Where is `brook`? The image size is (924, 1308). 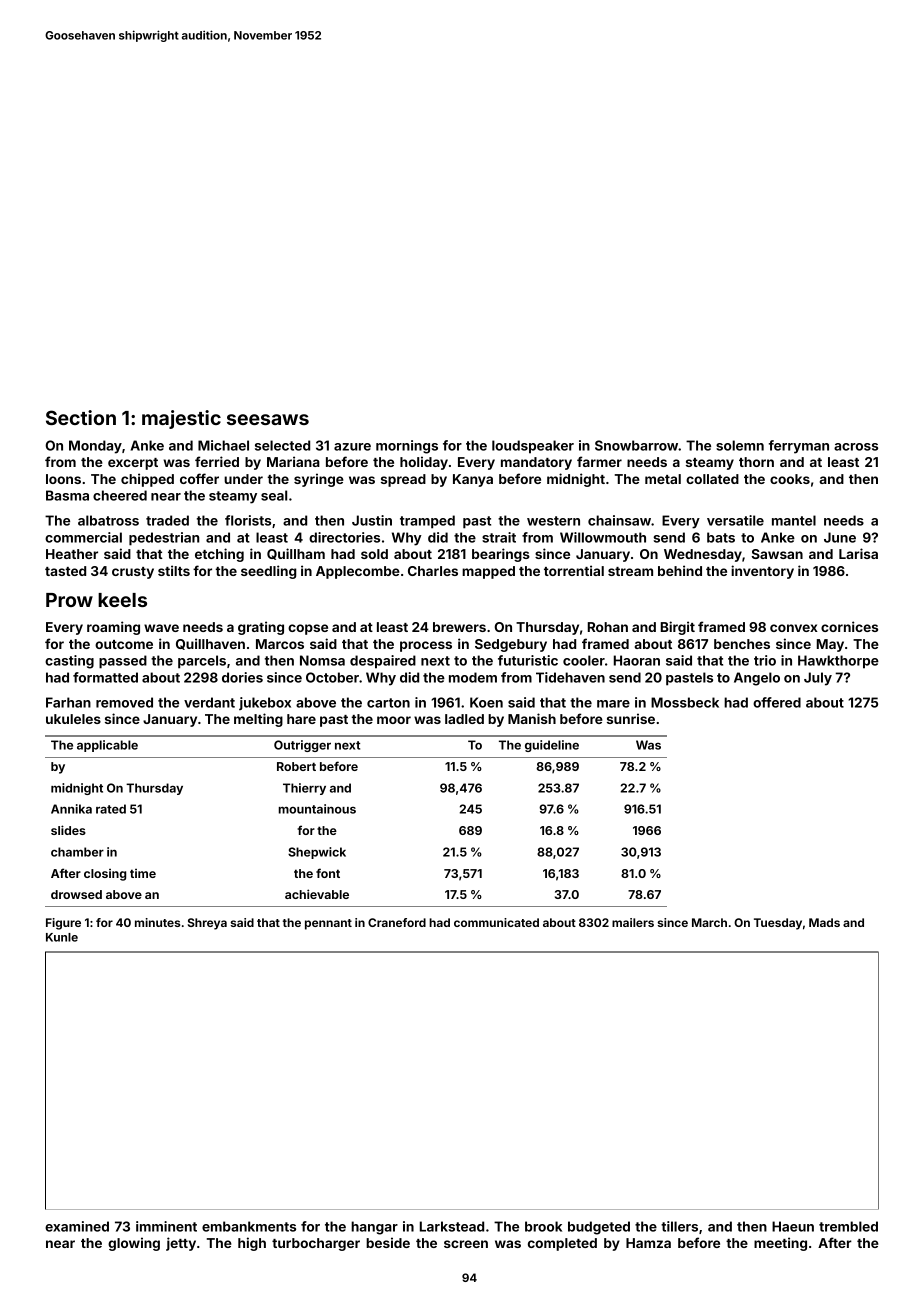
brook is located at coordinates (543, 1226).
